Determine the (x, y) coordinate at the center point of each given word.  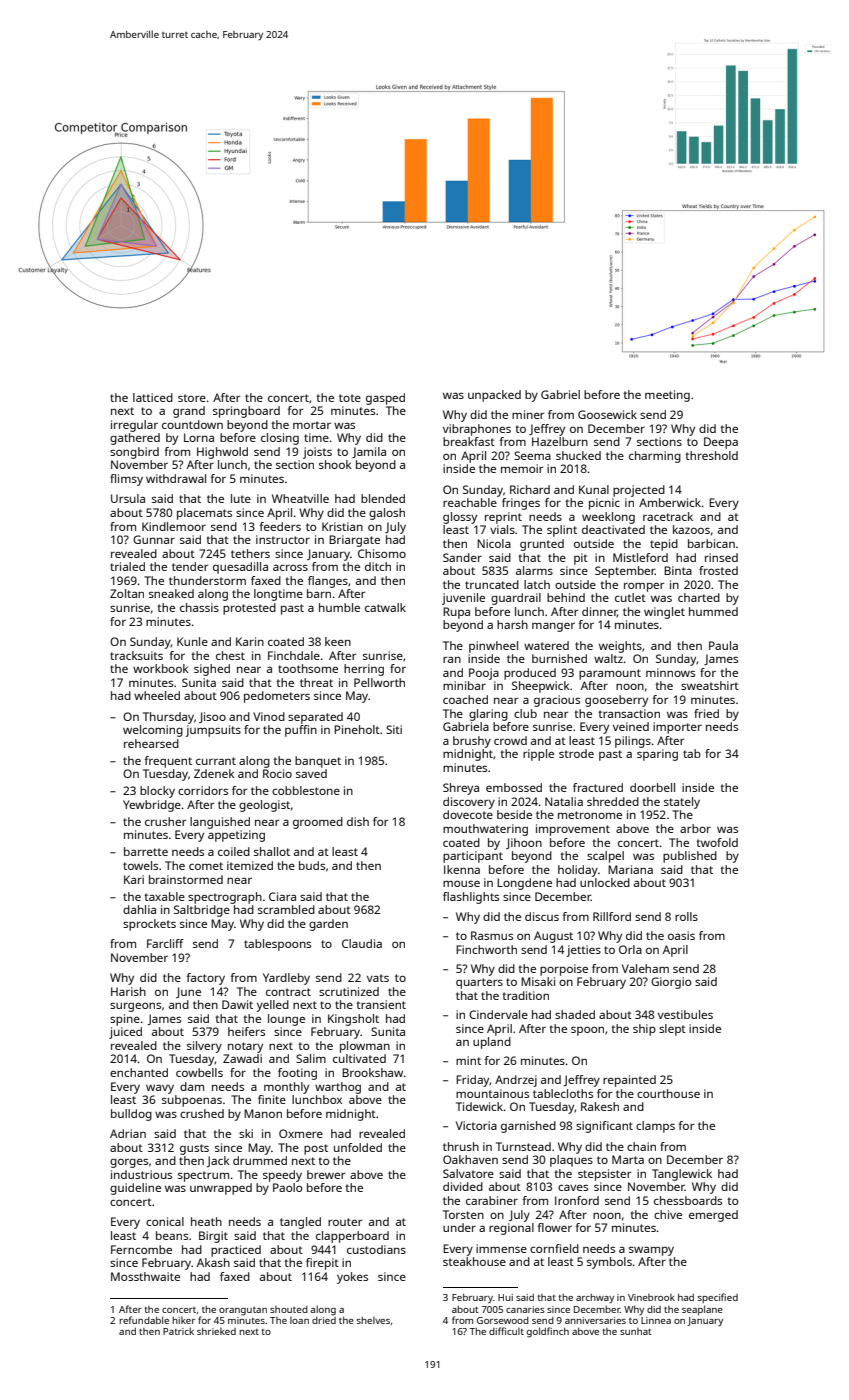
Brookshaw (372, 1072)
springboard (246, 412)
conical (165, 1221)
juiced (125, 1033)
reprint (503, 518)
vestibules (685, 1014)
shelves (373, 1320)
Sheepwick (541, 687)
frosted (718, 570)
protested (249, 609)
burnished (559, 658)
